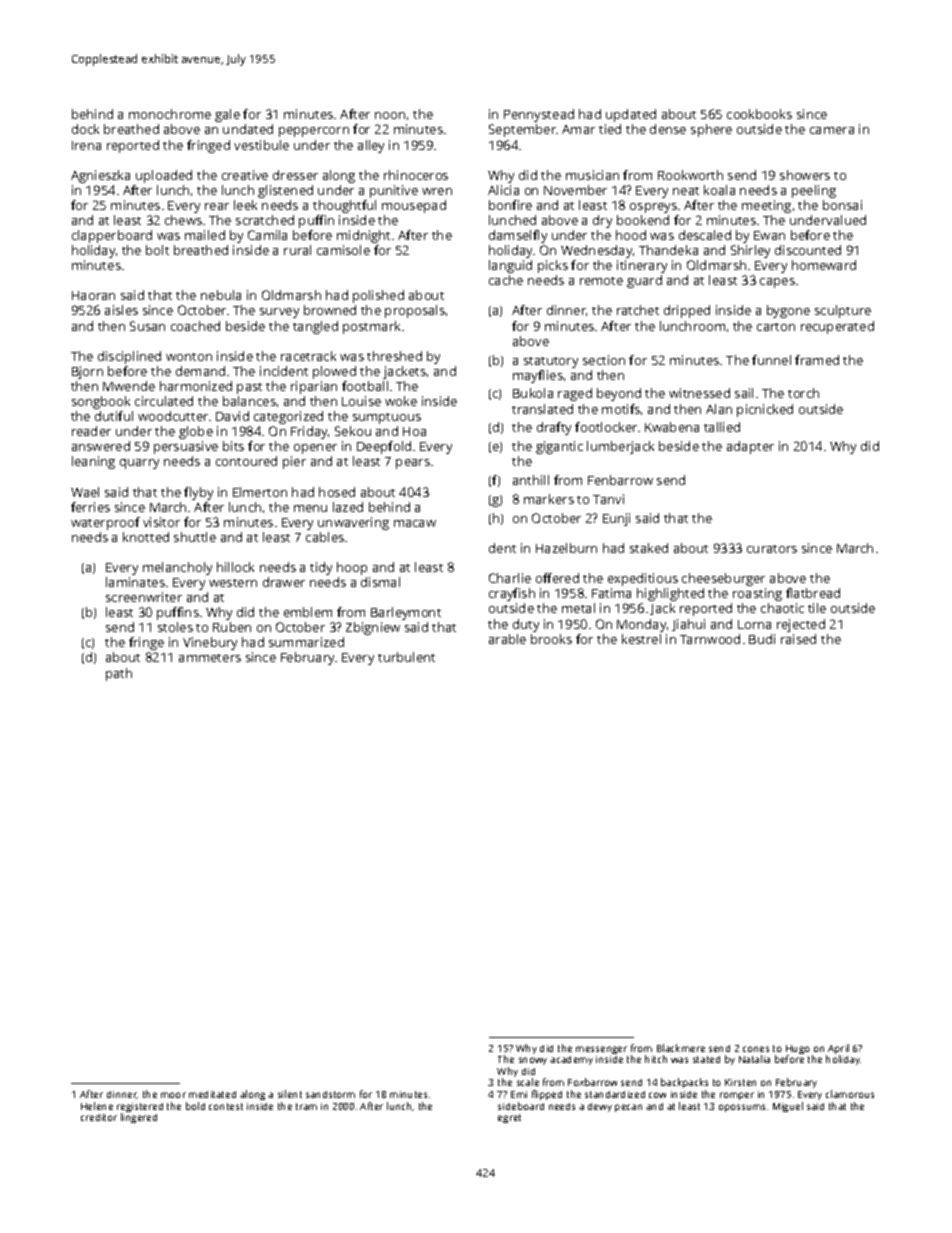  Describe the element at coordinates (284, 582) in the screenshot. I see `drawer` at that location.
